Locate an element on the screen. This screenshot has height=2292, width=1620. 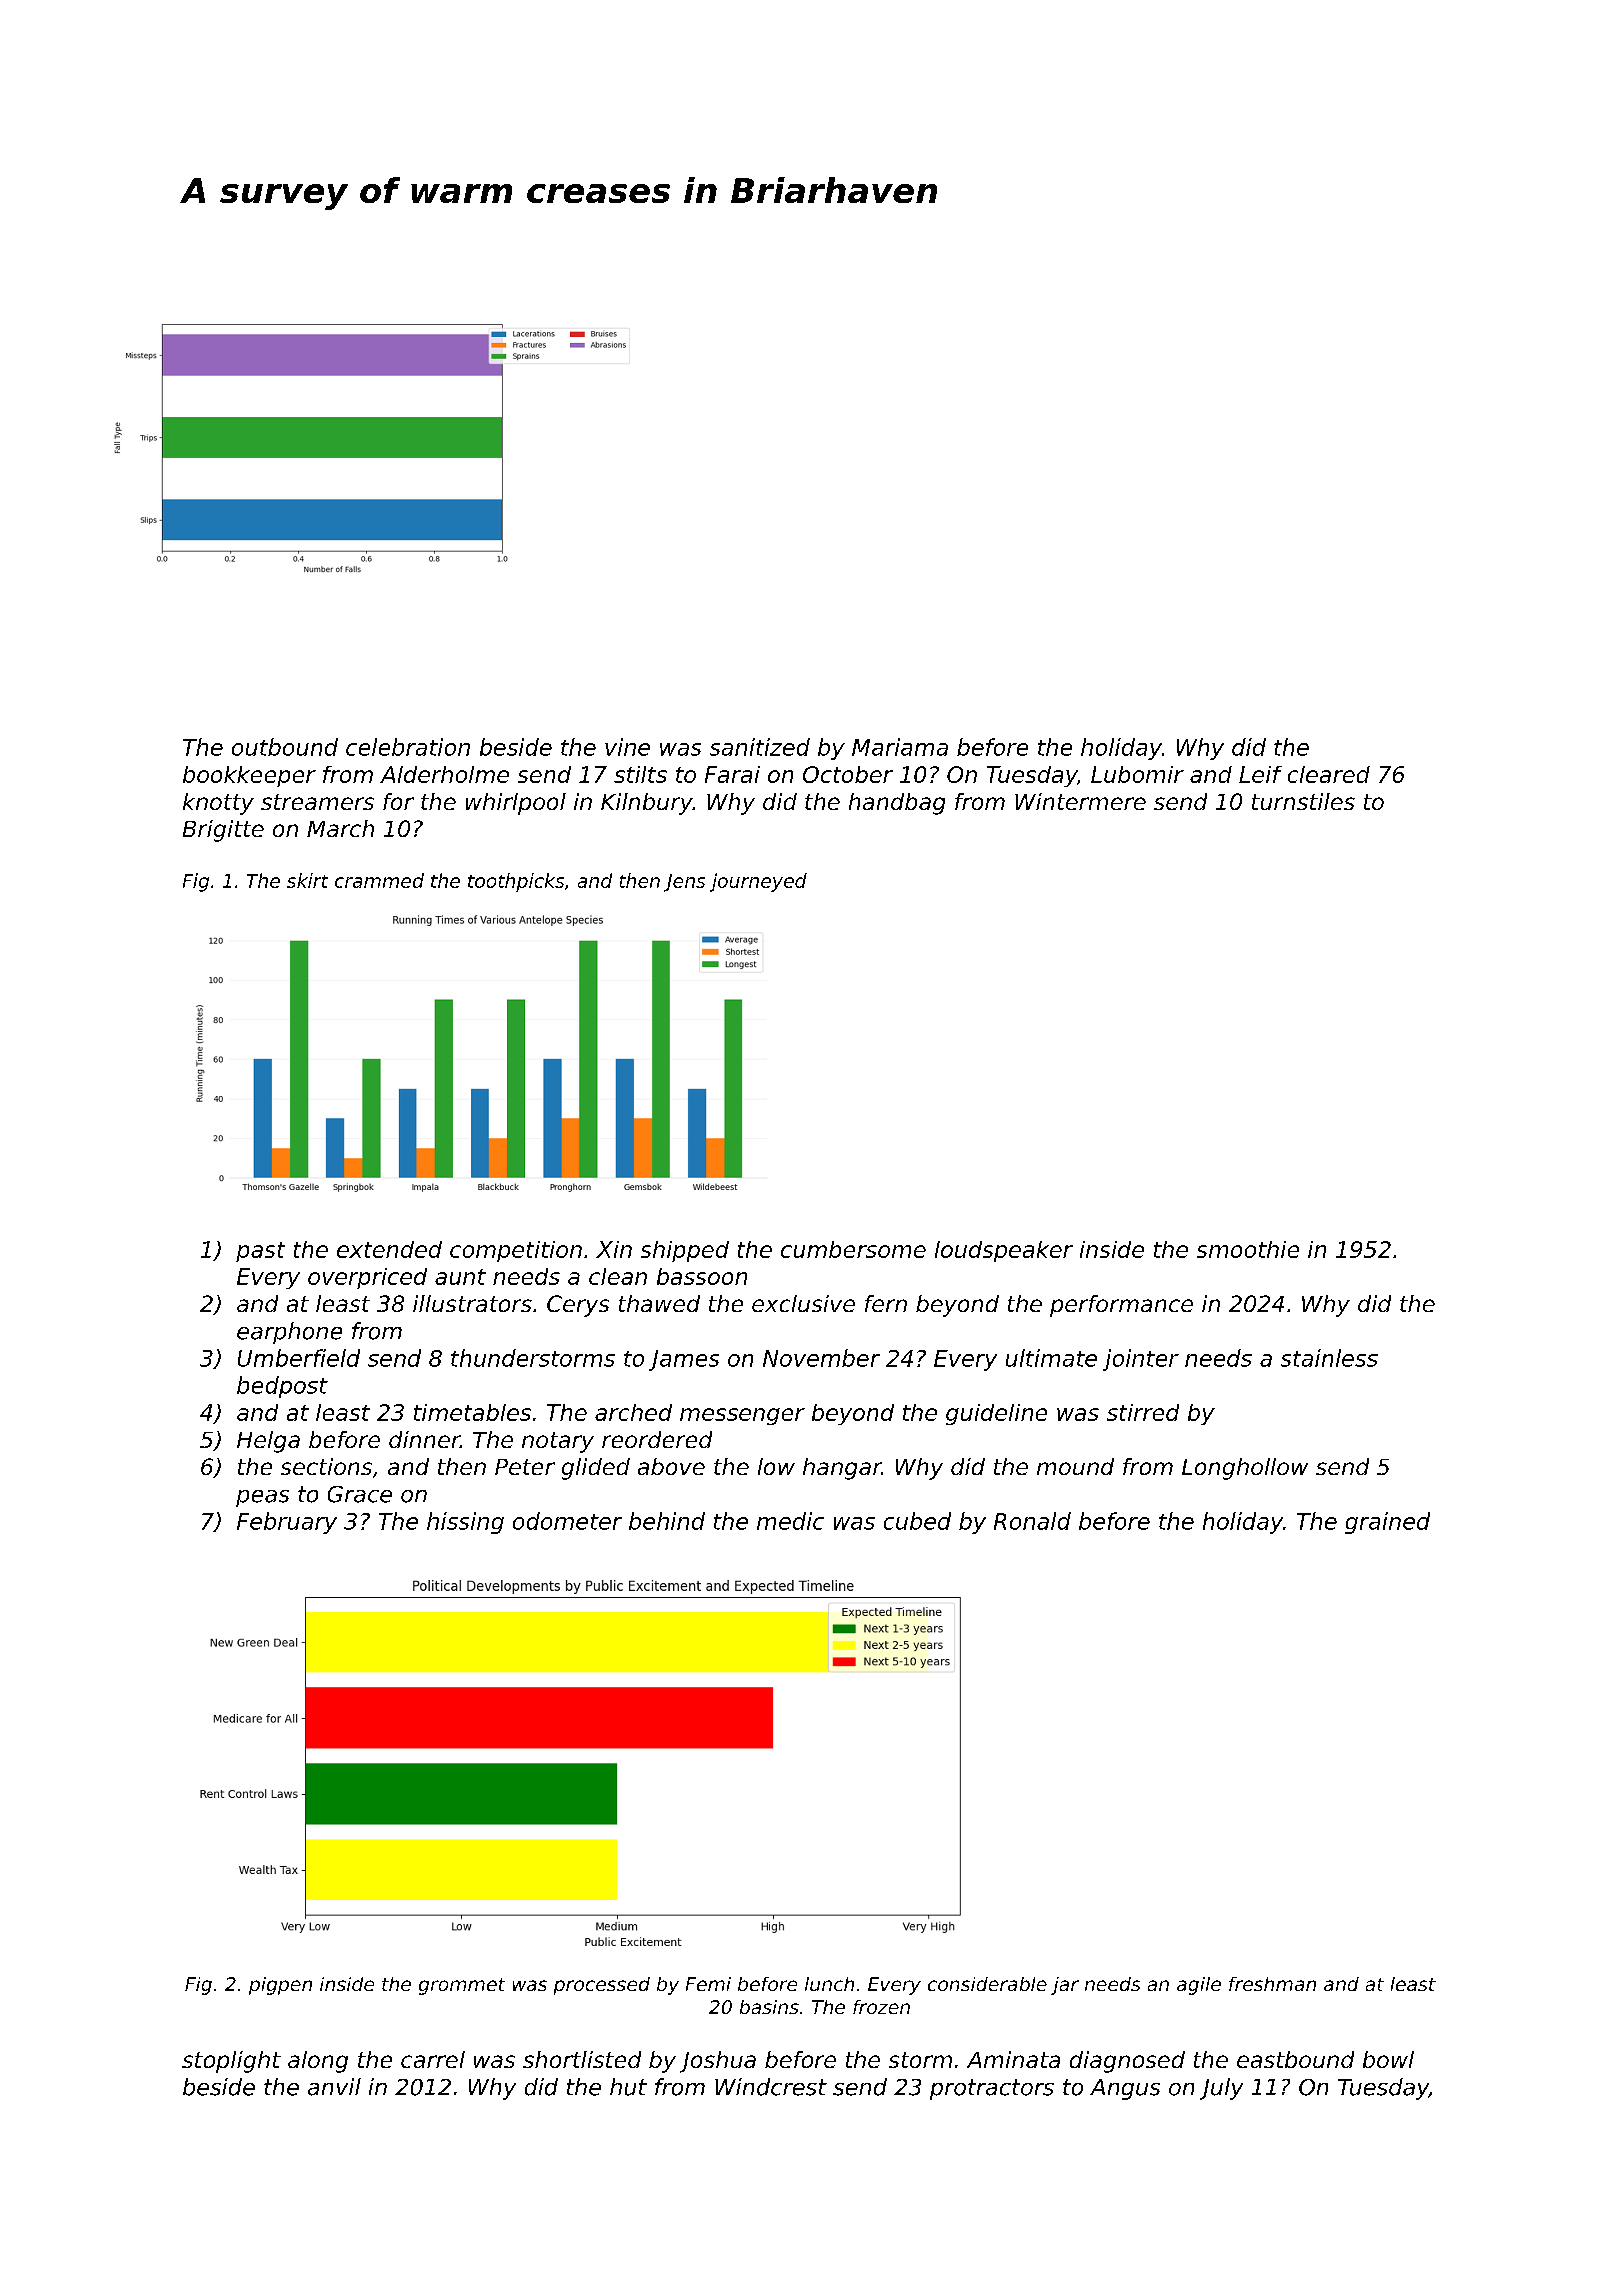
freshman is located at coordinates (1272, 1984).
